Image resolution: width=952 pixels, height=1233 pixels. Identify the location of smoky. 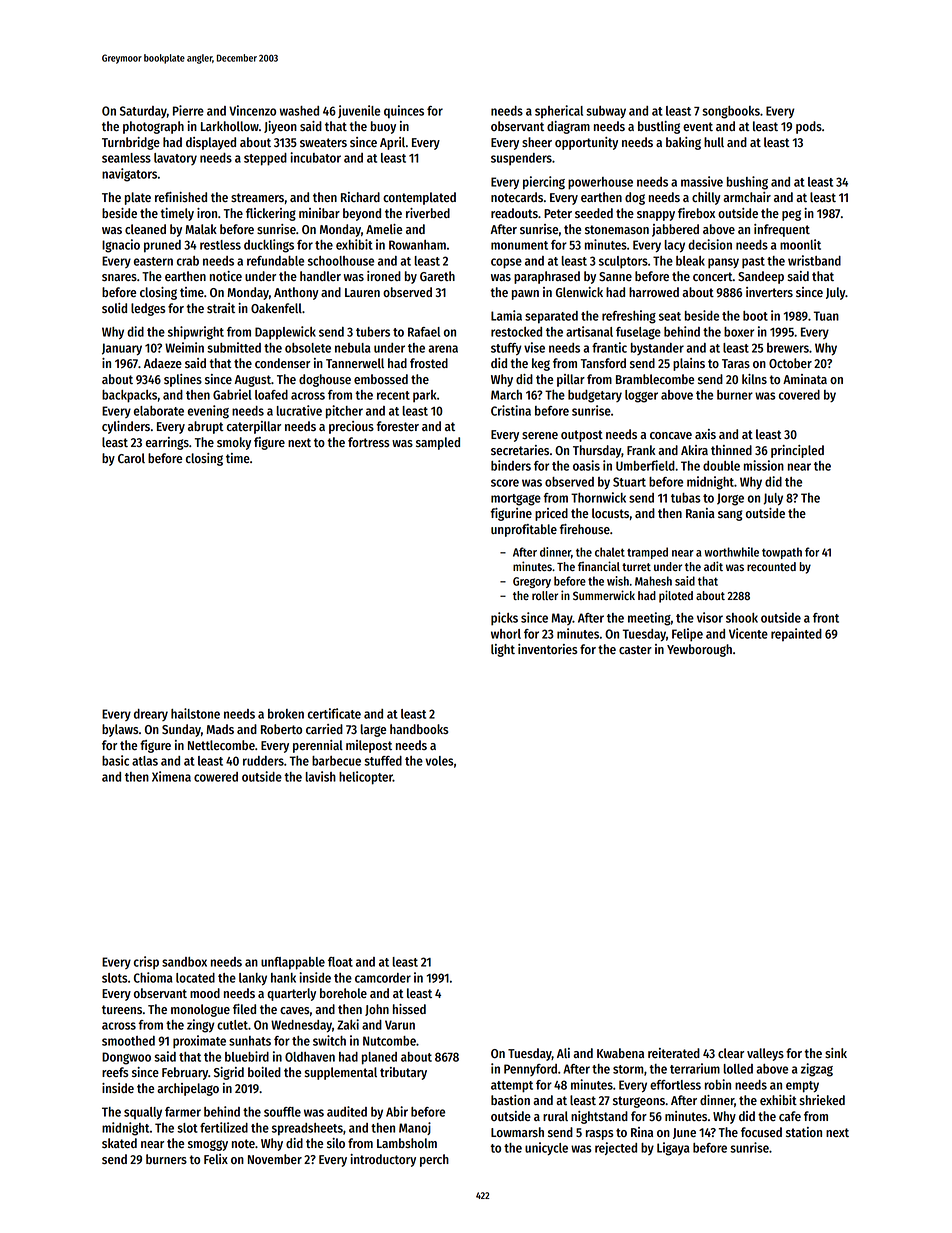
(234, 443).
